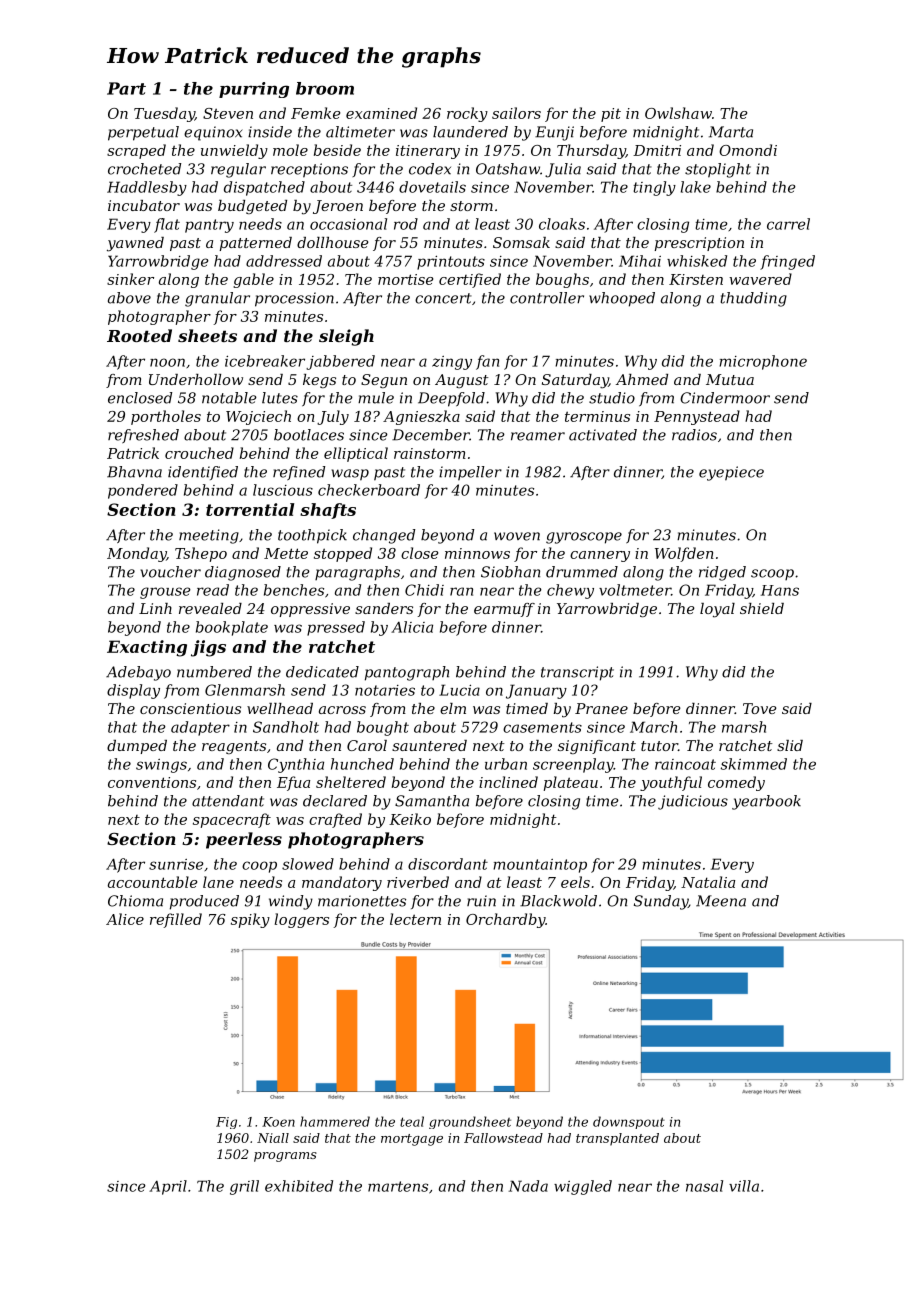 The width and height of the screenshot is (924, 1308). What do you see at coordinates (346, 337) in the screenshot?
I see `sleigh` at bounding box center [346, 337].
